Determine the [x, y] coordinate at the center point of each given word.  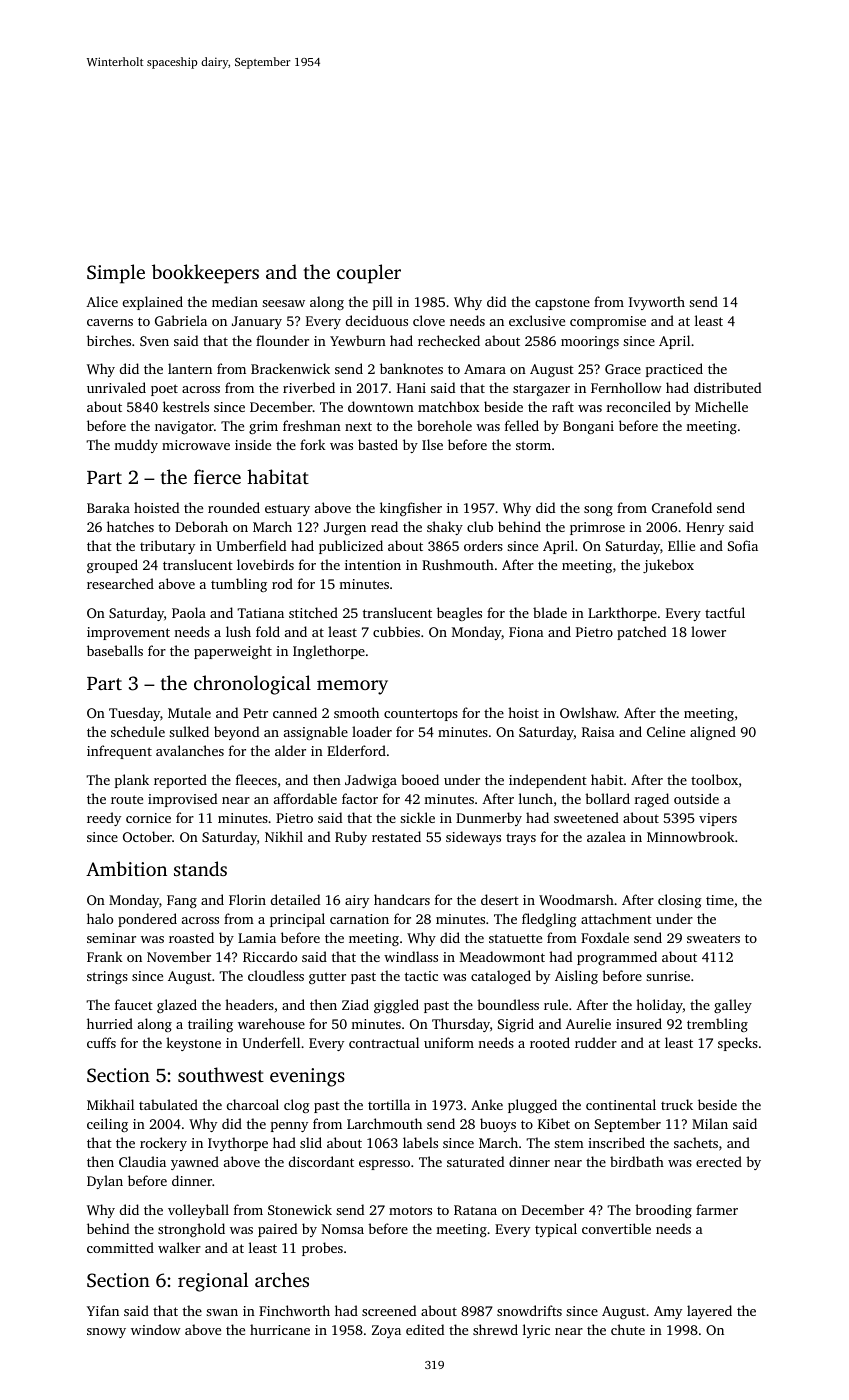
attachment [616, 918]
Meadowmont [502, 956]
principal [297, 920]
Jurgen [345, 528]
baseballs [115, 650]
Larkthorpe [622, 614]
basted [378, 444]
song [598, 511]
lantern [190, 368]
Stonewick [300, 1209]
